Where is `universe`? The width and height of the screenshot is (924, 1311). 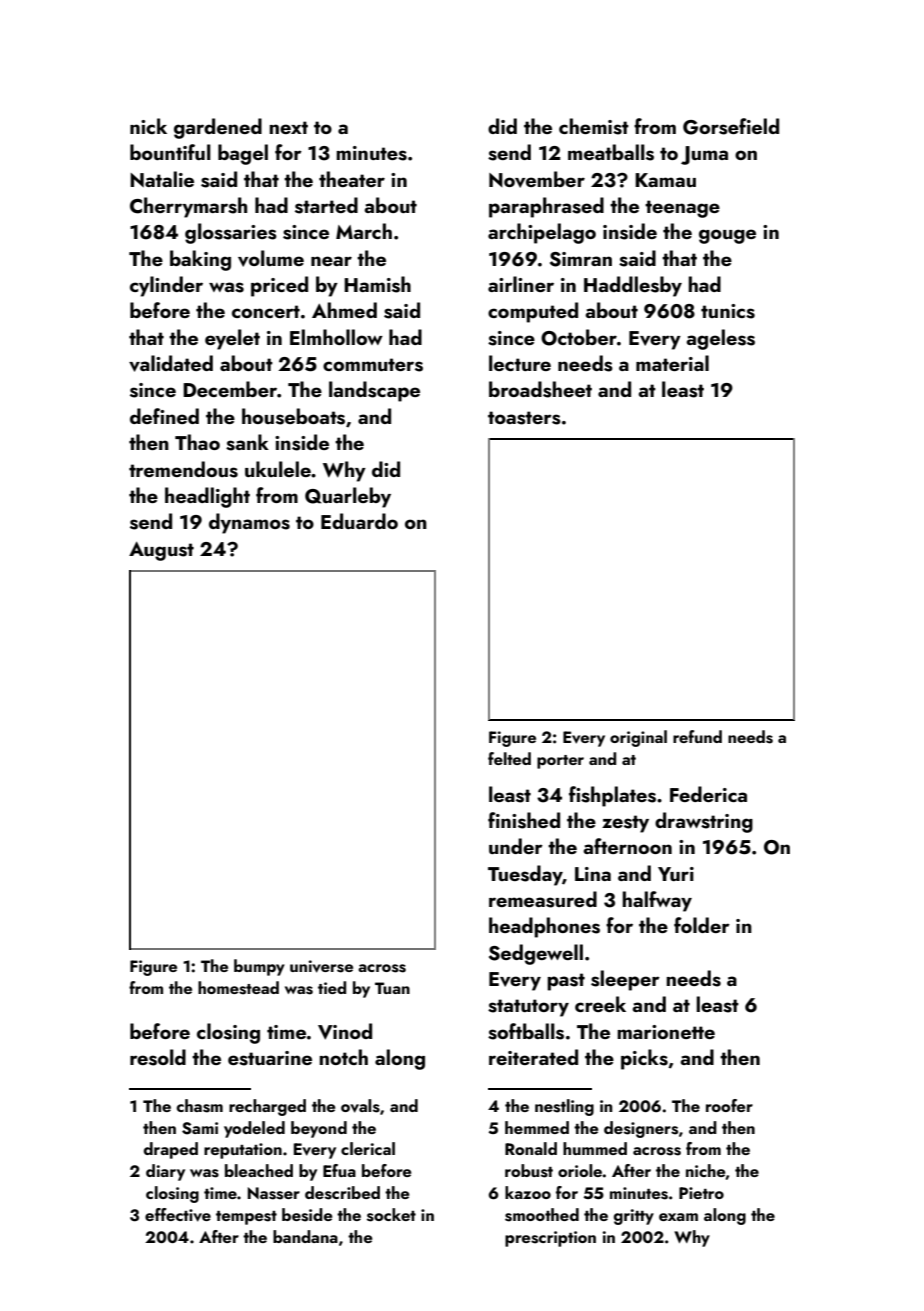 universe is located at coordinates (321, 966).
